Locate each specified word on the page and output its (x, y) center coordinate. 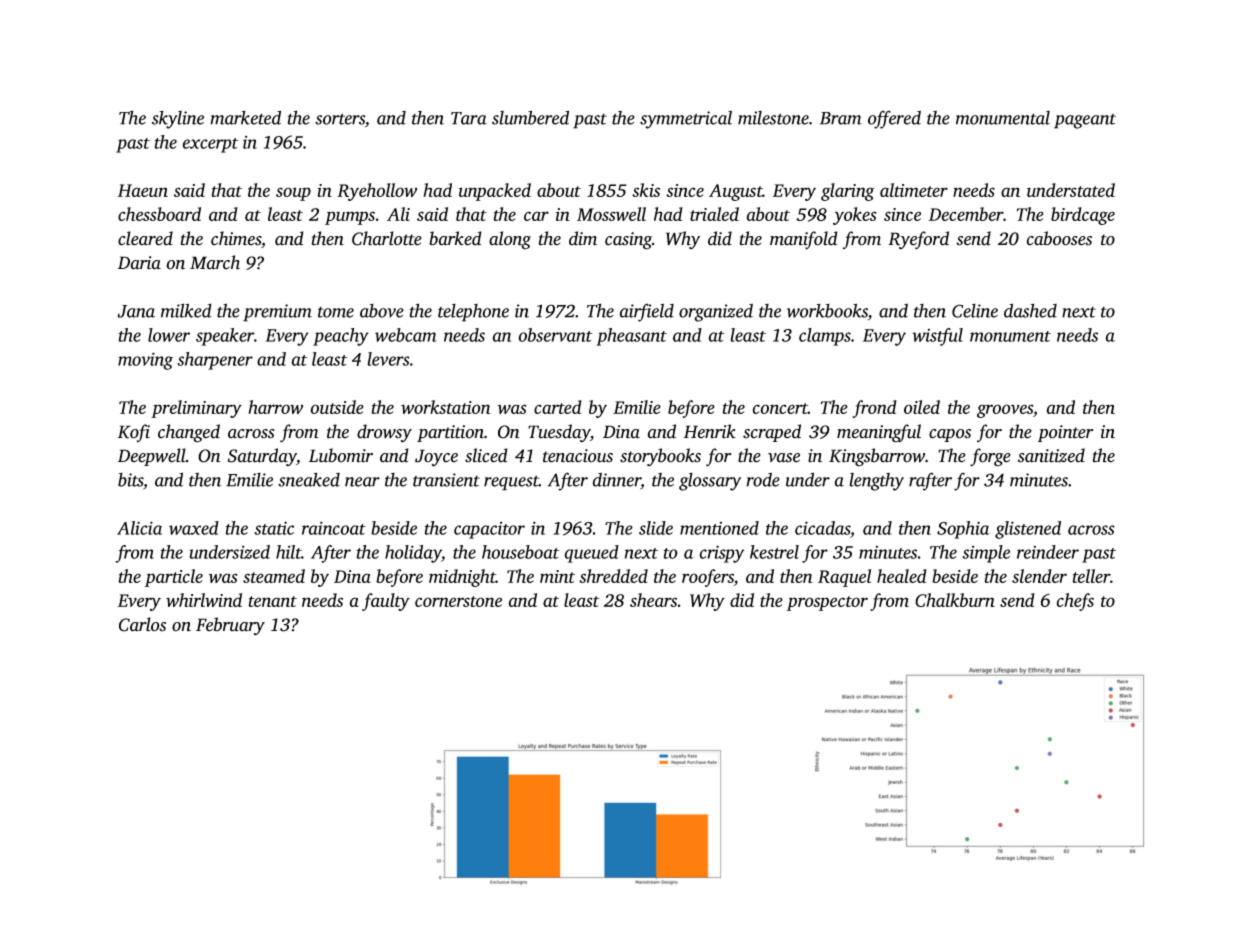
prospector (827, 603)
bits (130, 480)
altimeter (914, 190)
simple (986, 554)
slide (656, 528)
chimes (236, 238)
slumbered (530, 117)
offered (894, 119)
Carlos (142, 624)
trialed (714, 214)
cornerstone (458, 601)
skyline (178, 120)
